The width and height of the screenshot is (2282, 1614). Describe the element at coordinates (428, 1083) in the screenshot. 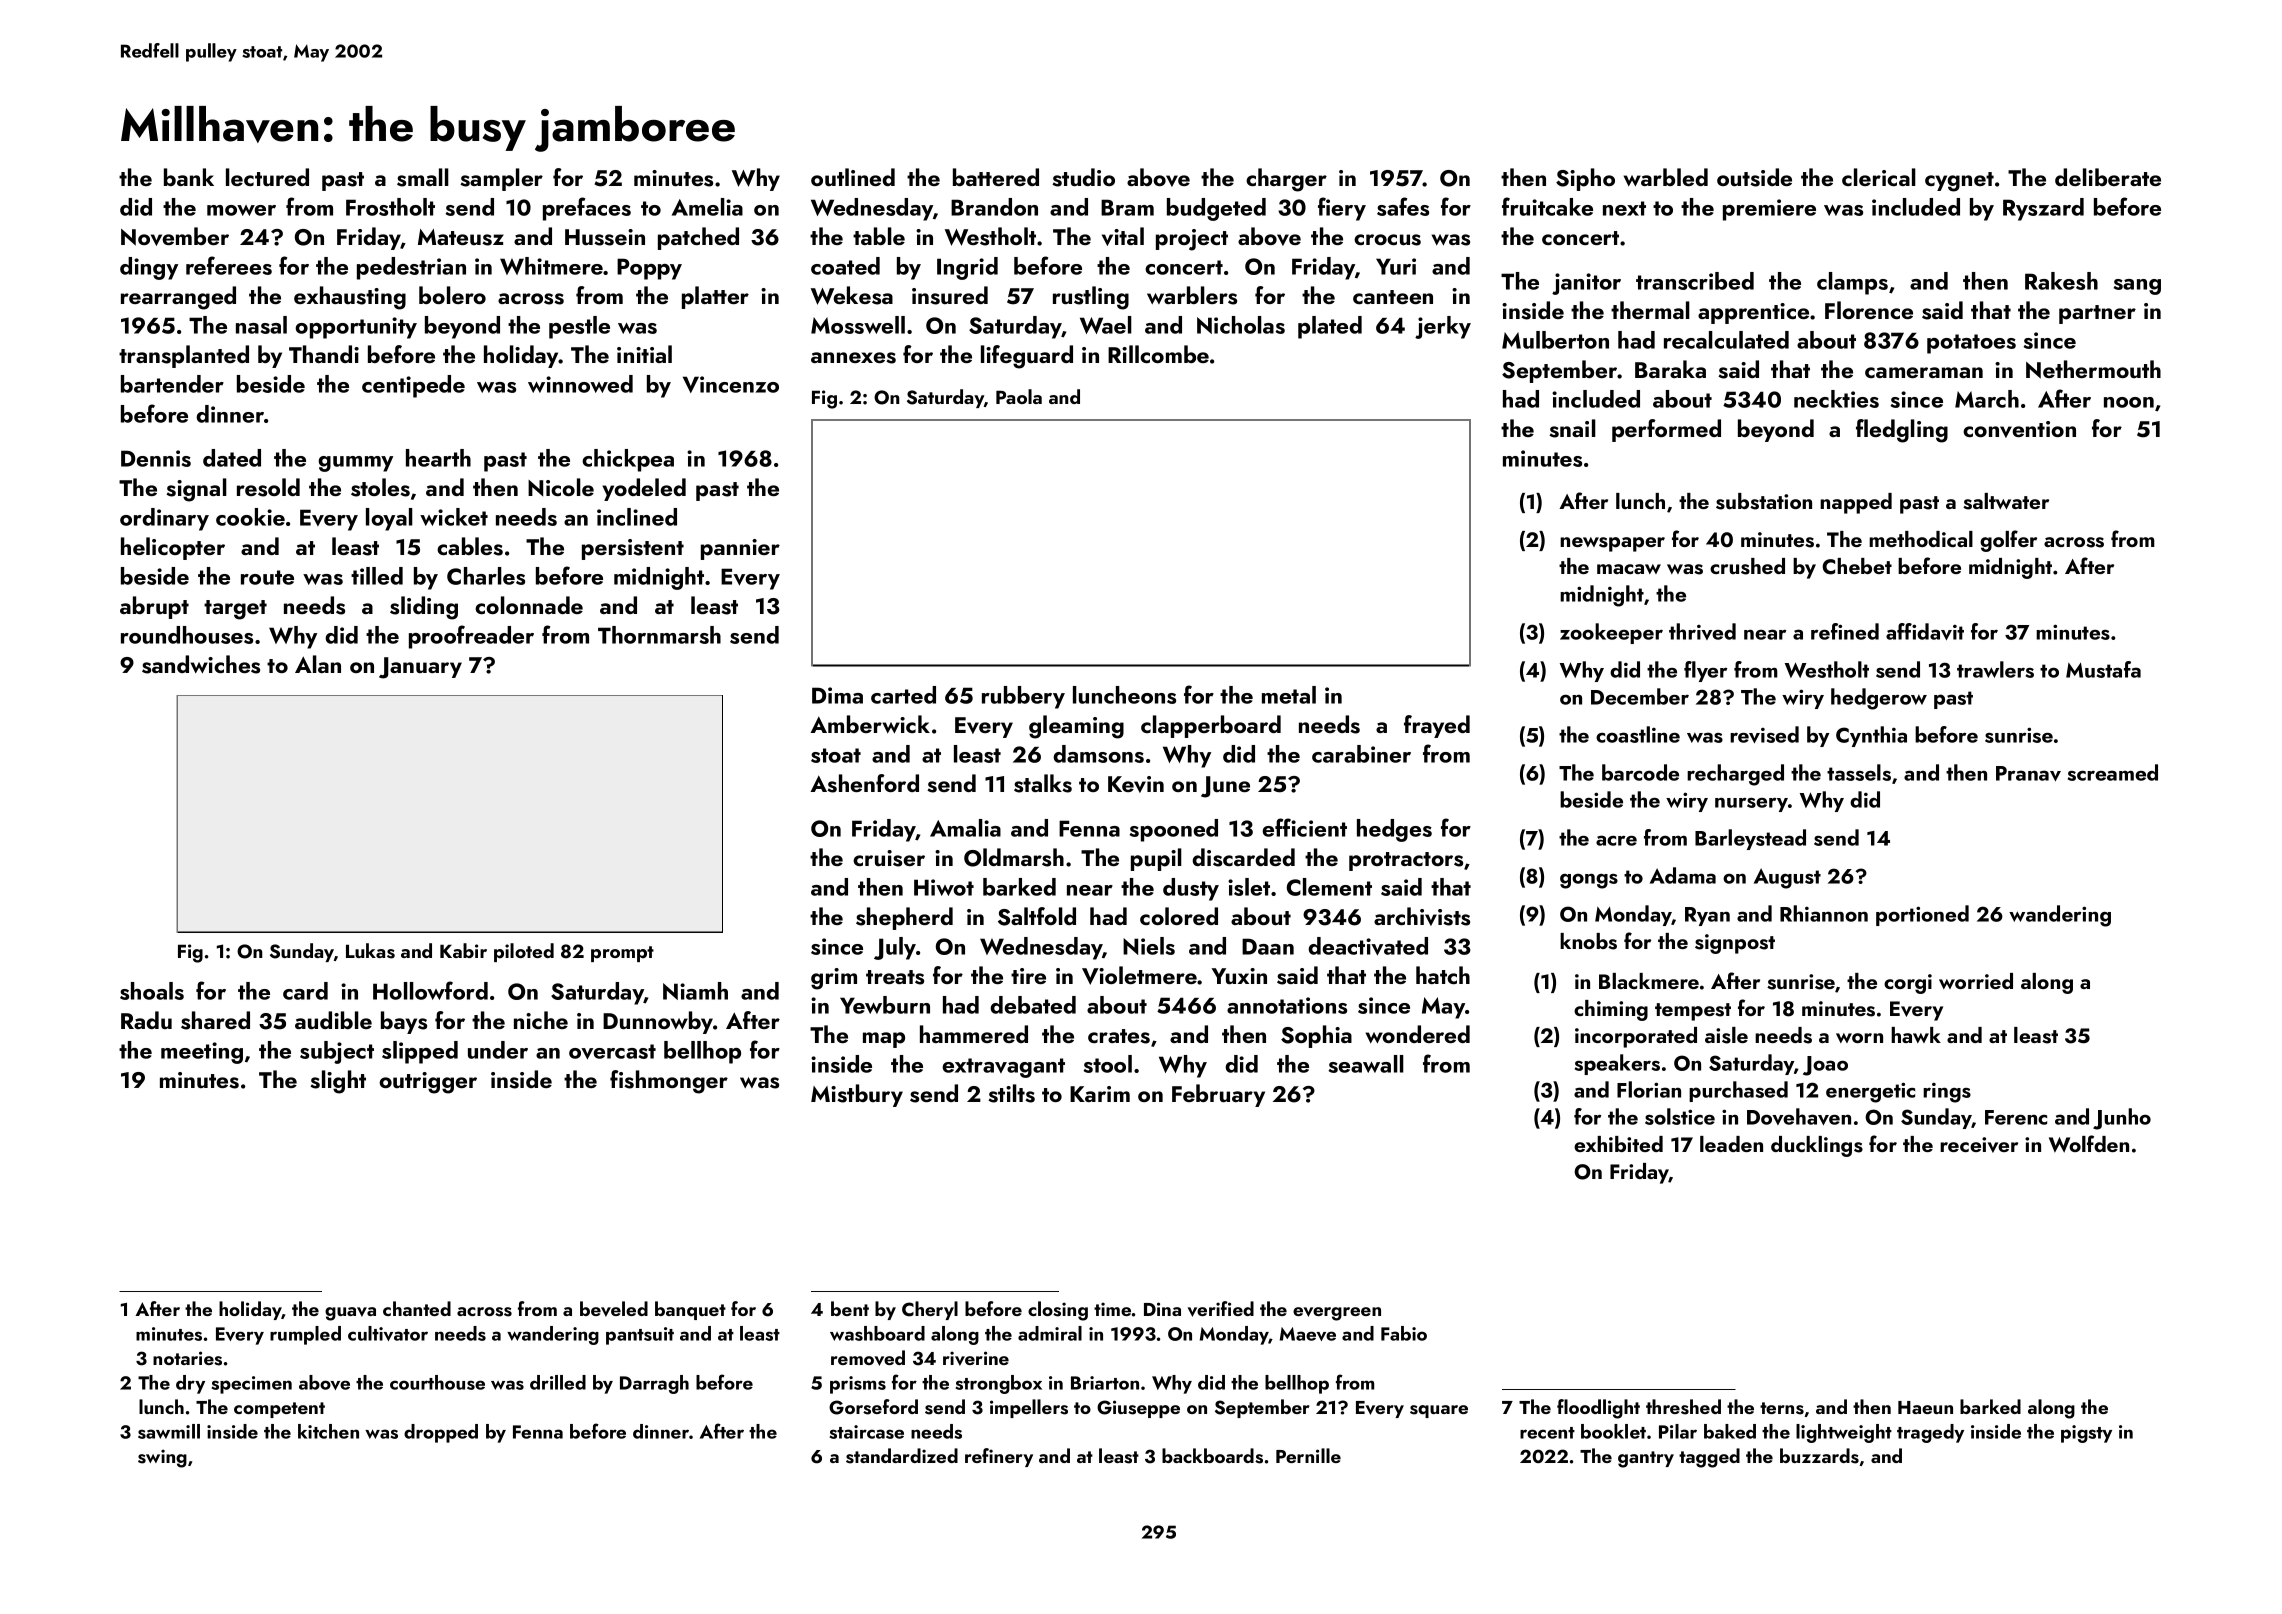

I see `outrigger` at that location.
